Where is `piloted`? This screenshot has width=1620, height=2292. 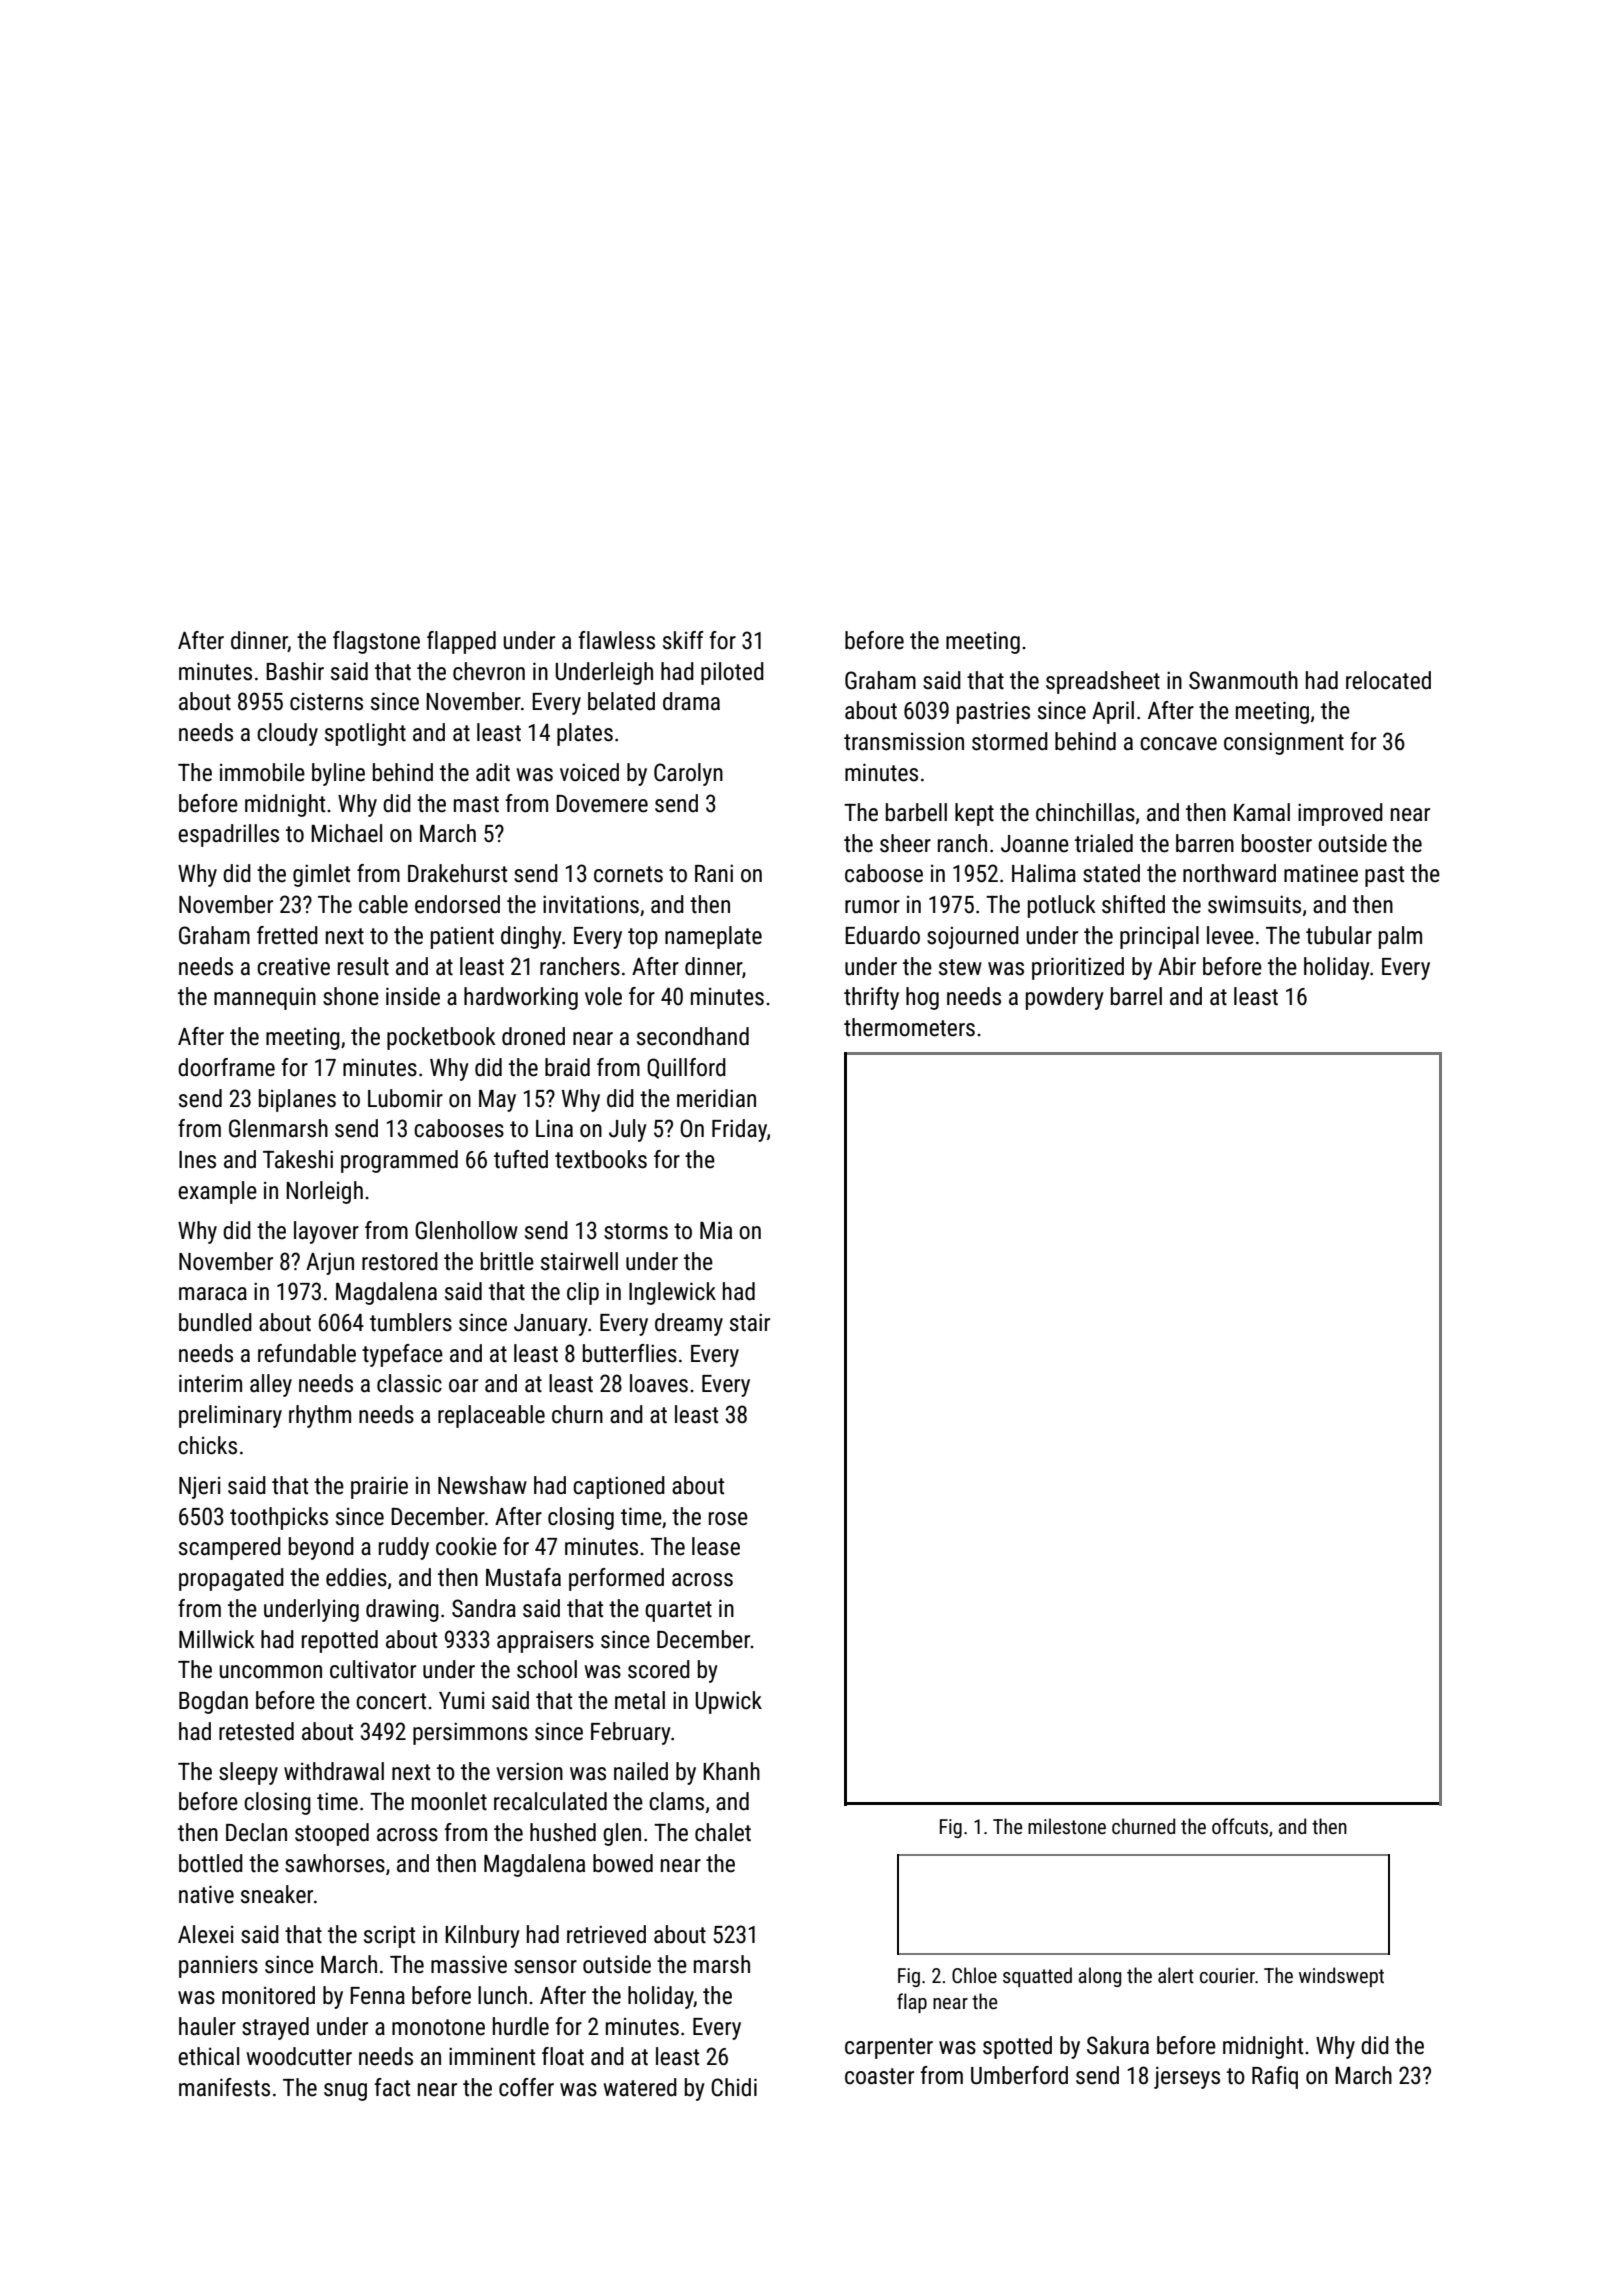
piloted is located at coordinates (732, 673).
